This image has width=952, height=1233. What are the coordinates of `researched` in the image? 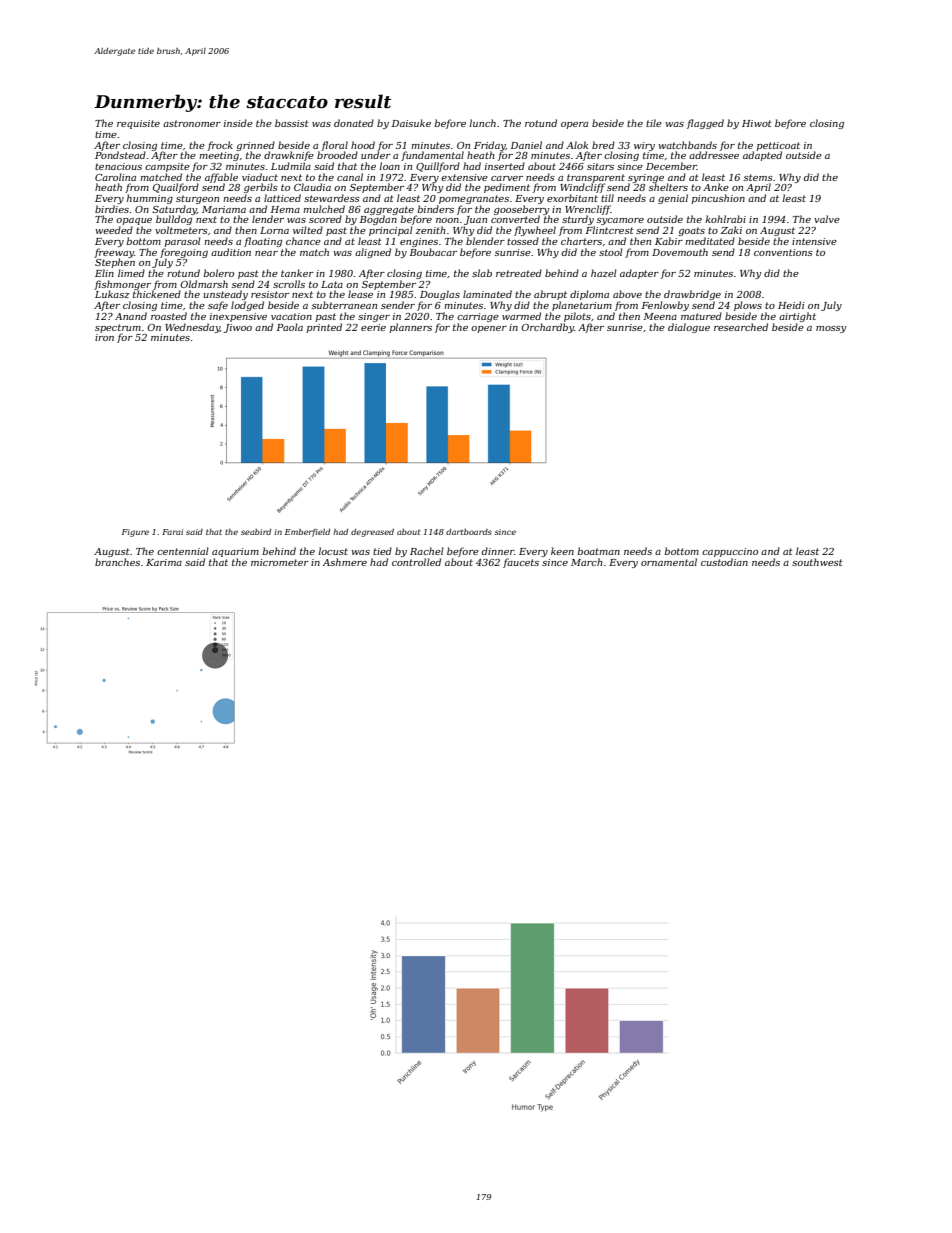 It's located at (741, 327).
